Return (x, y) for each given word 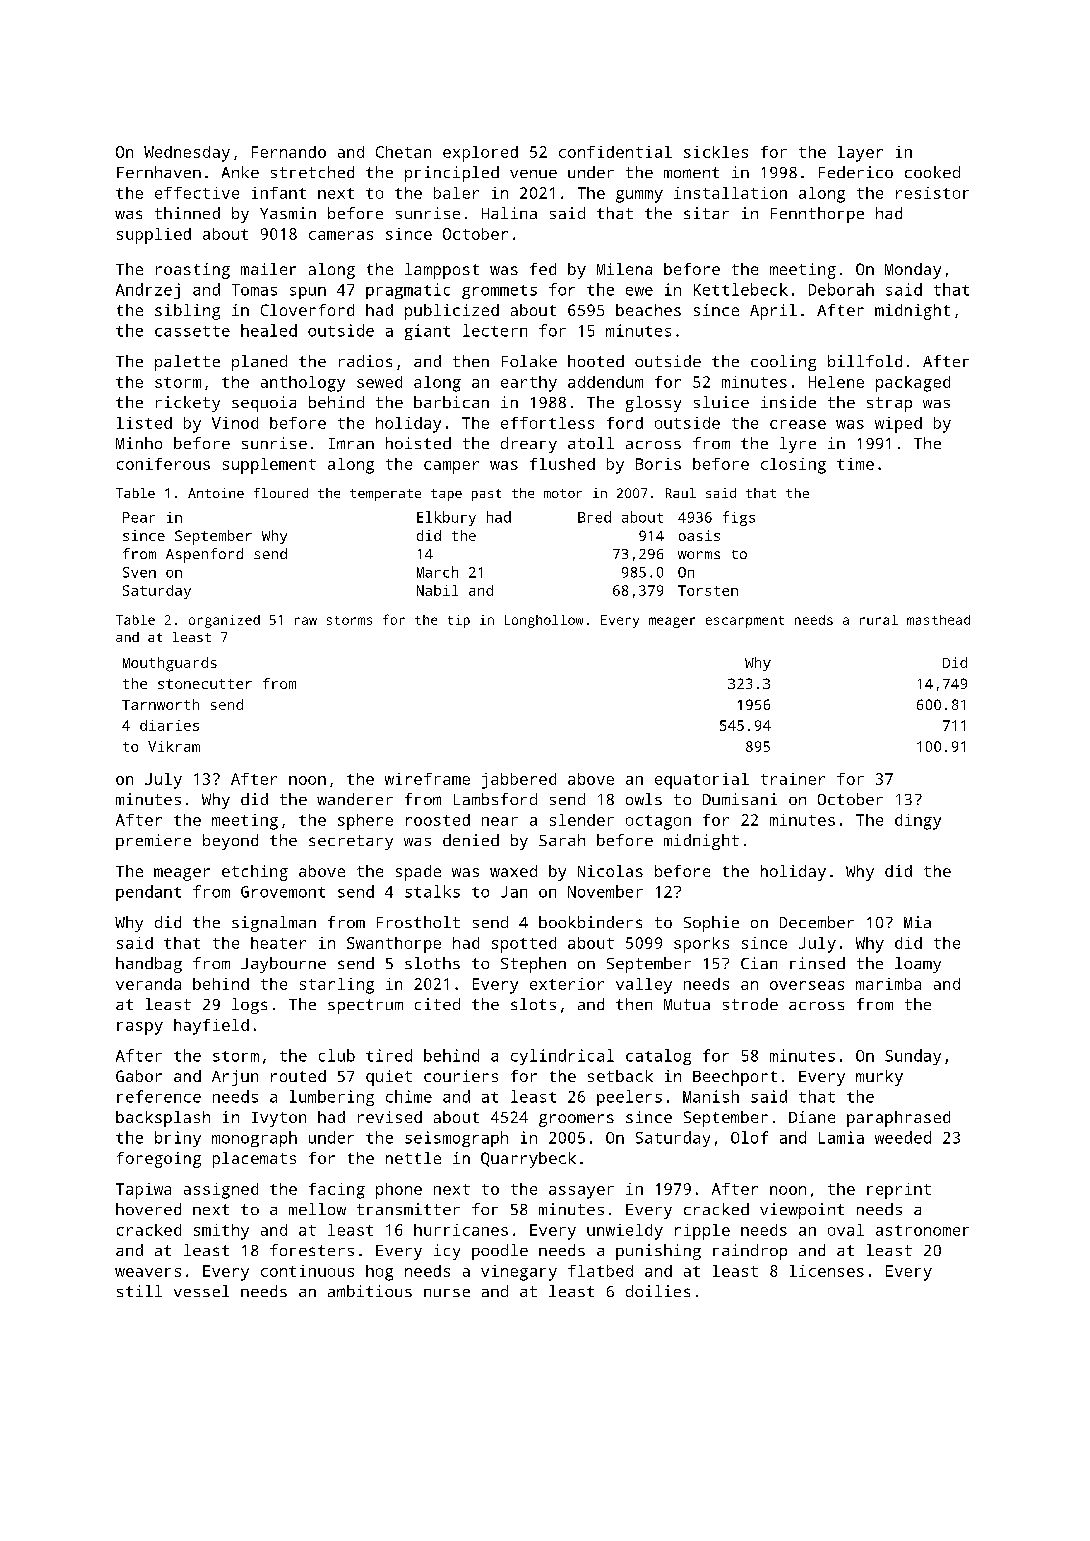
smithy (221, 1232)
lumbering (332, 1098)
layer (860, 154)
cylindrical (562, 1057)
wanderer (355, 799)
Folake (529, 361)
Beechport (735, 1078)
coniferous (163, 464)
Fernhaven (159, 172)
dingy (918, 822)
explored (480, 154)
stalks (432, 891)
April (773, 312)
